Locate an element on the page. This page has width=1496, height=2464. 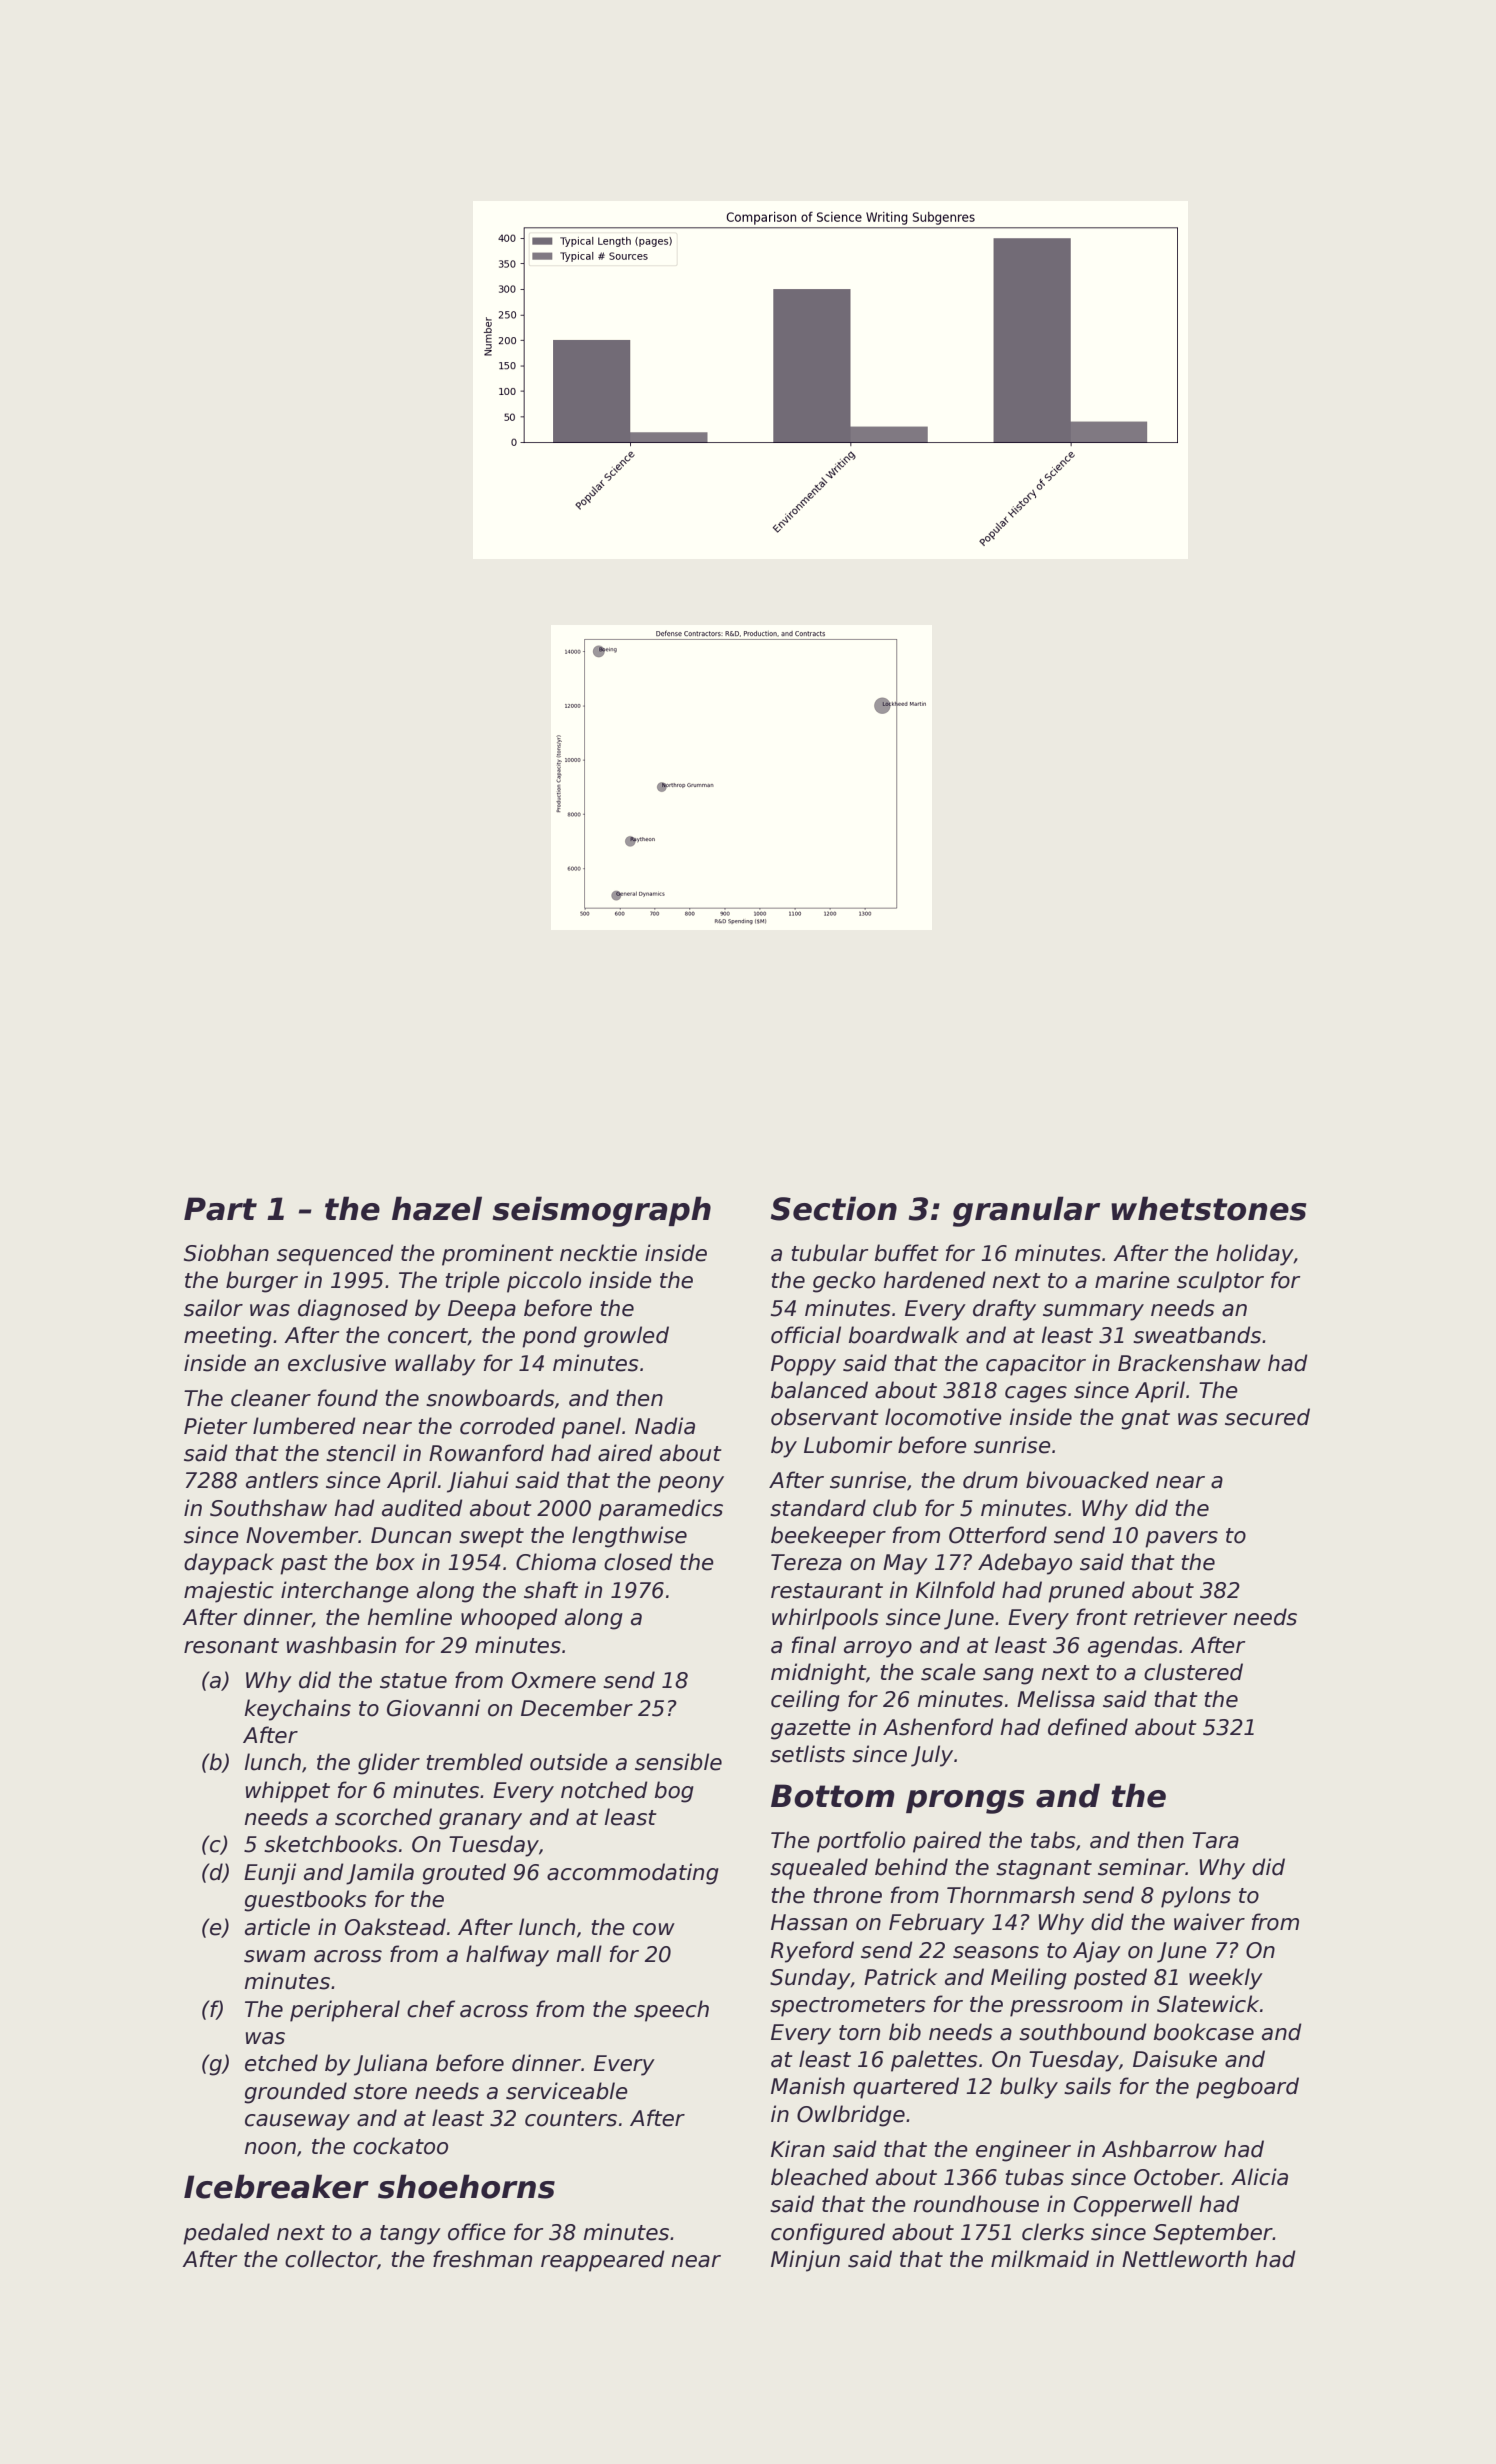
swam is located at coordinates (274, 1956).
